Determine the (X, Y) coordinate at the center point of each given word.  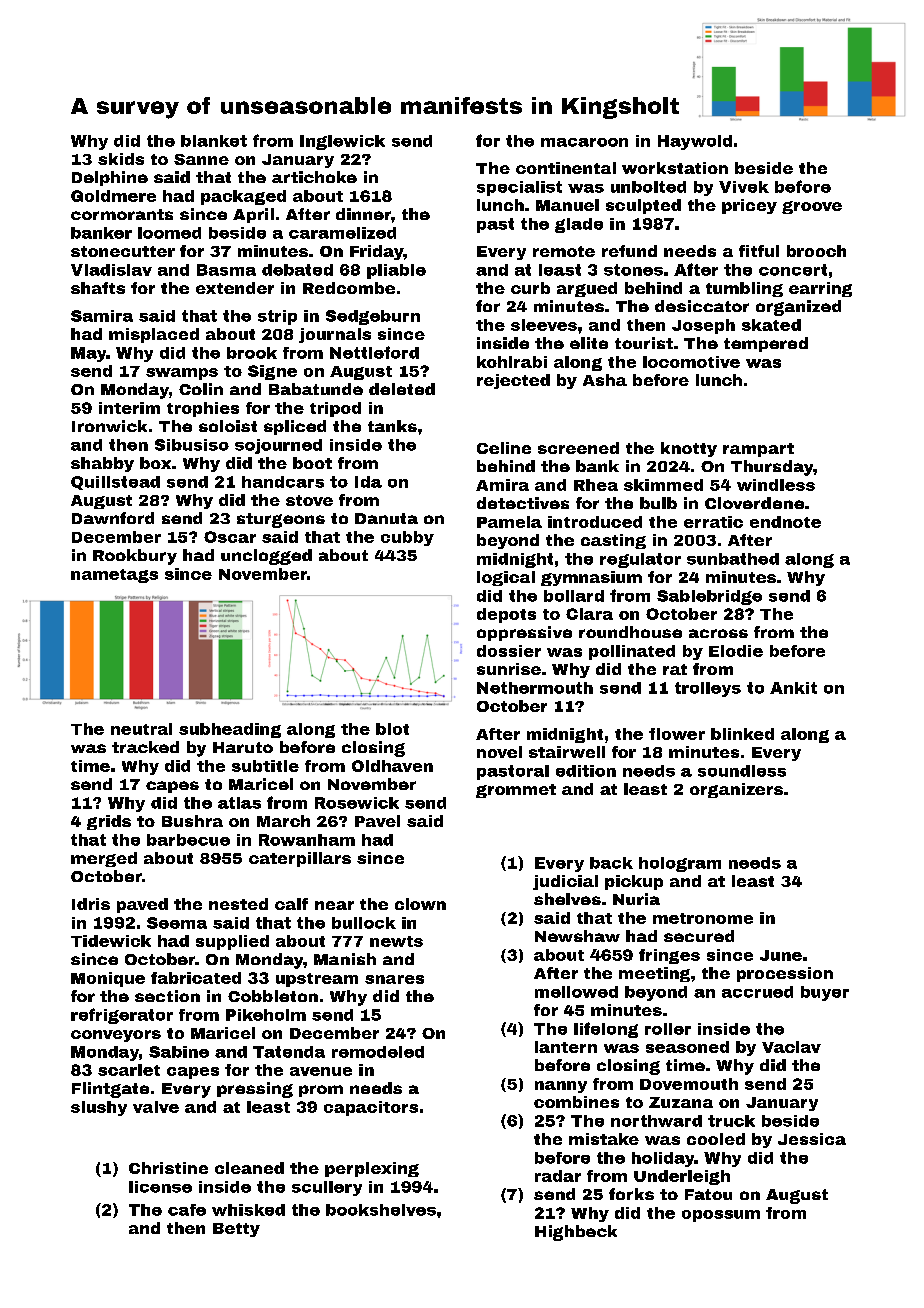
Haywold (695, 142)
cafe (187, 1210)
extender (235, 288)
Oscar (230, 537)
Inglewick (342, 142)
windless (776, 485)
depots (506, 615)
